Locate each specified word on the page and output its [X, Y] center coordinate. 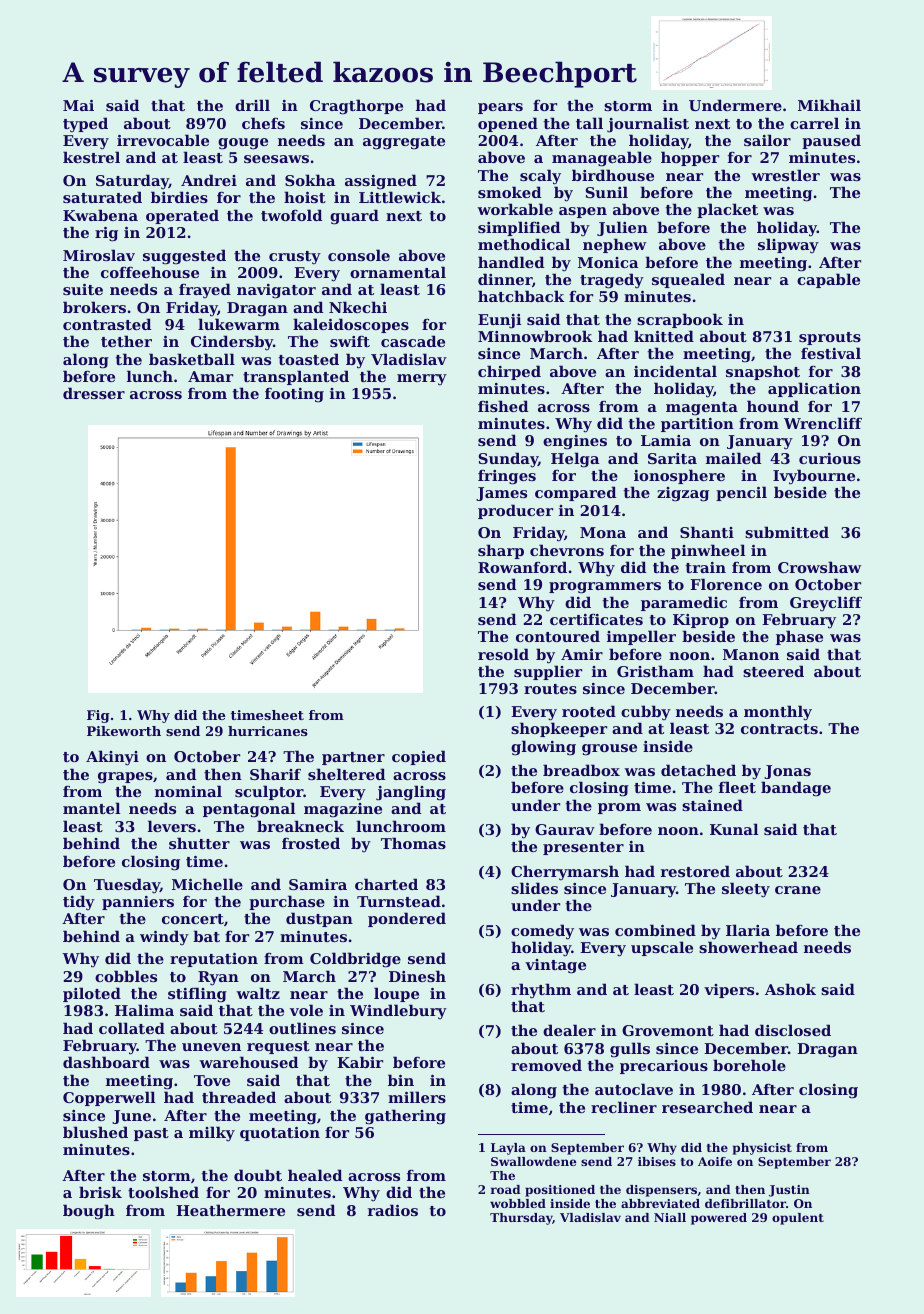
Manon [751, 654]
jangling [411, 793]
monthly [778, 713]
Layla [508, 1149]
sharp [501, 551]
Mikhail [829, 105]
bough [89, 1212]
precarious [664, 1067]
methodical [524, 244]
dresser [94, 393]
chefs [263, 123]
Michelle [207, 884]
